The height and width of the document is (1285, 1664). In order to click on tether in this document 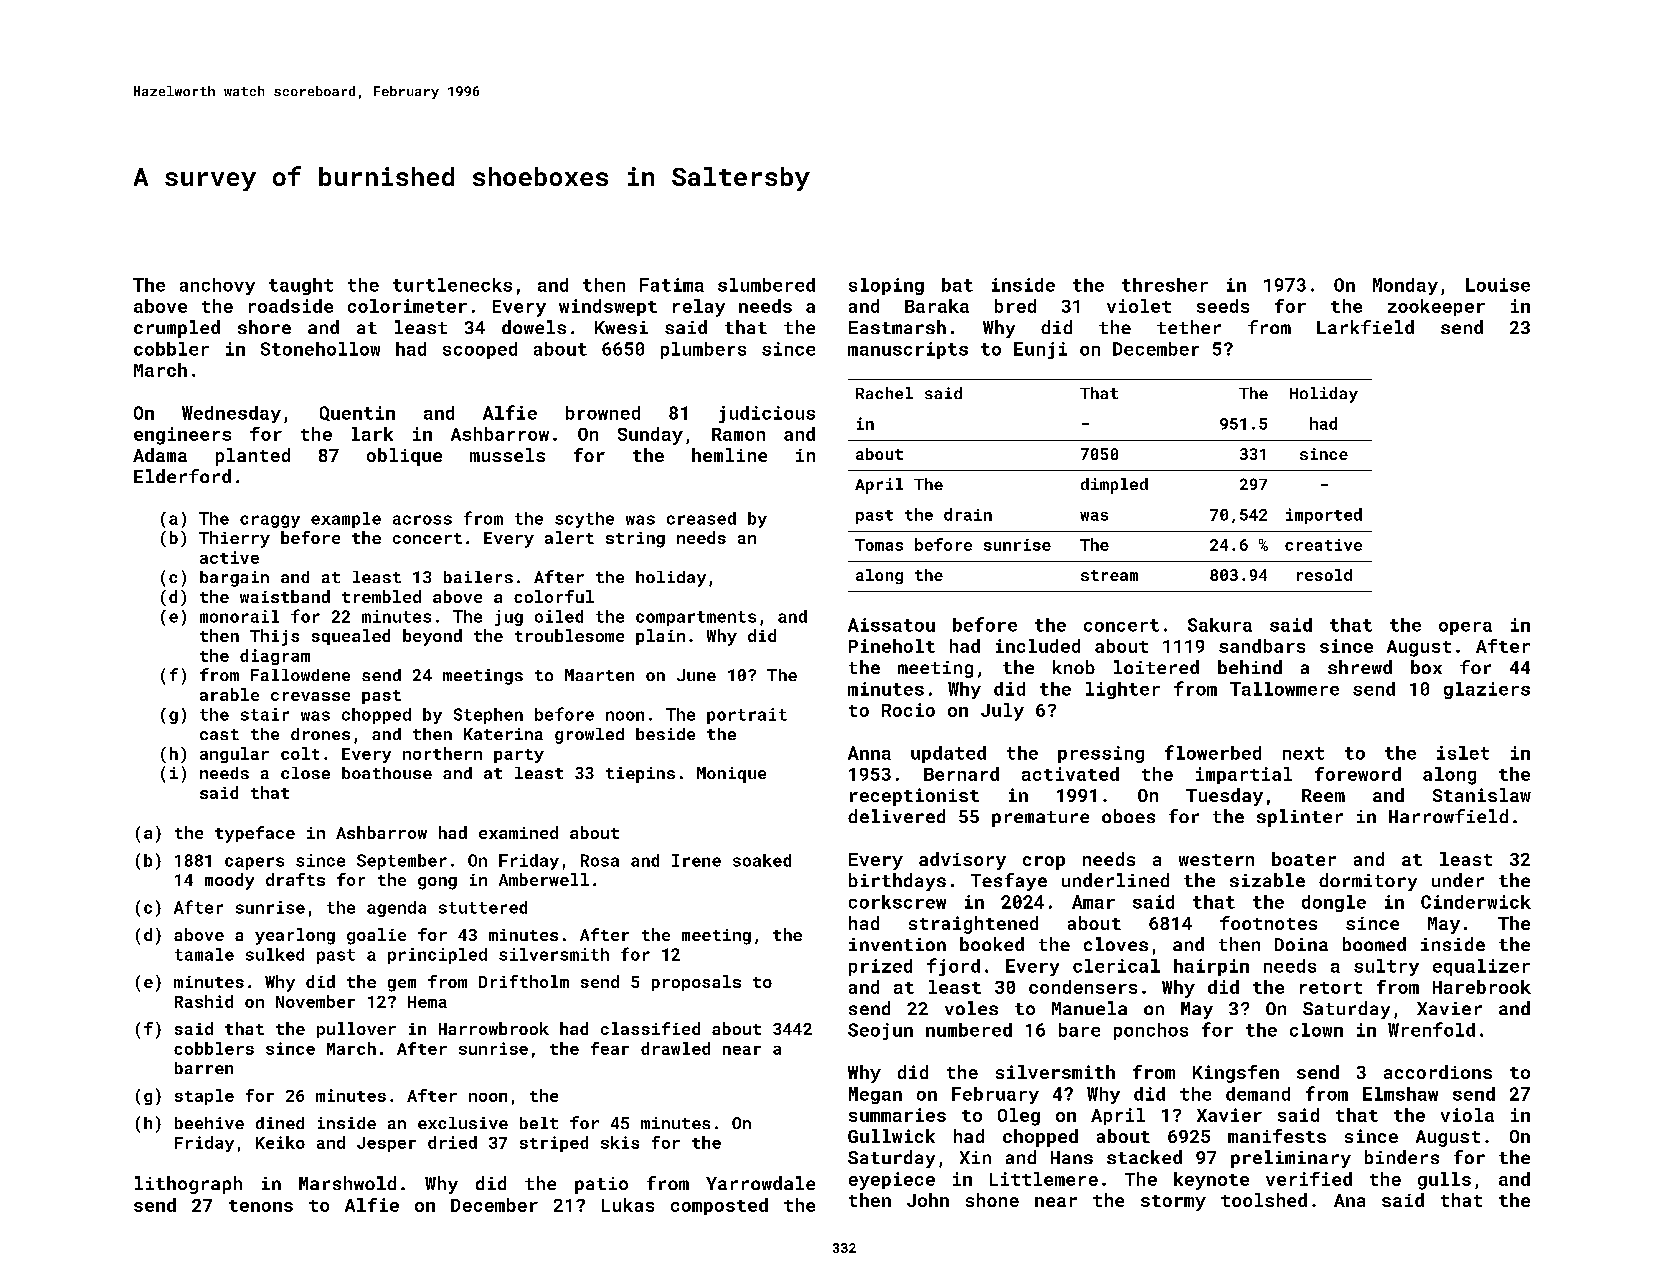, I will do `click(1189, 327)`.
